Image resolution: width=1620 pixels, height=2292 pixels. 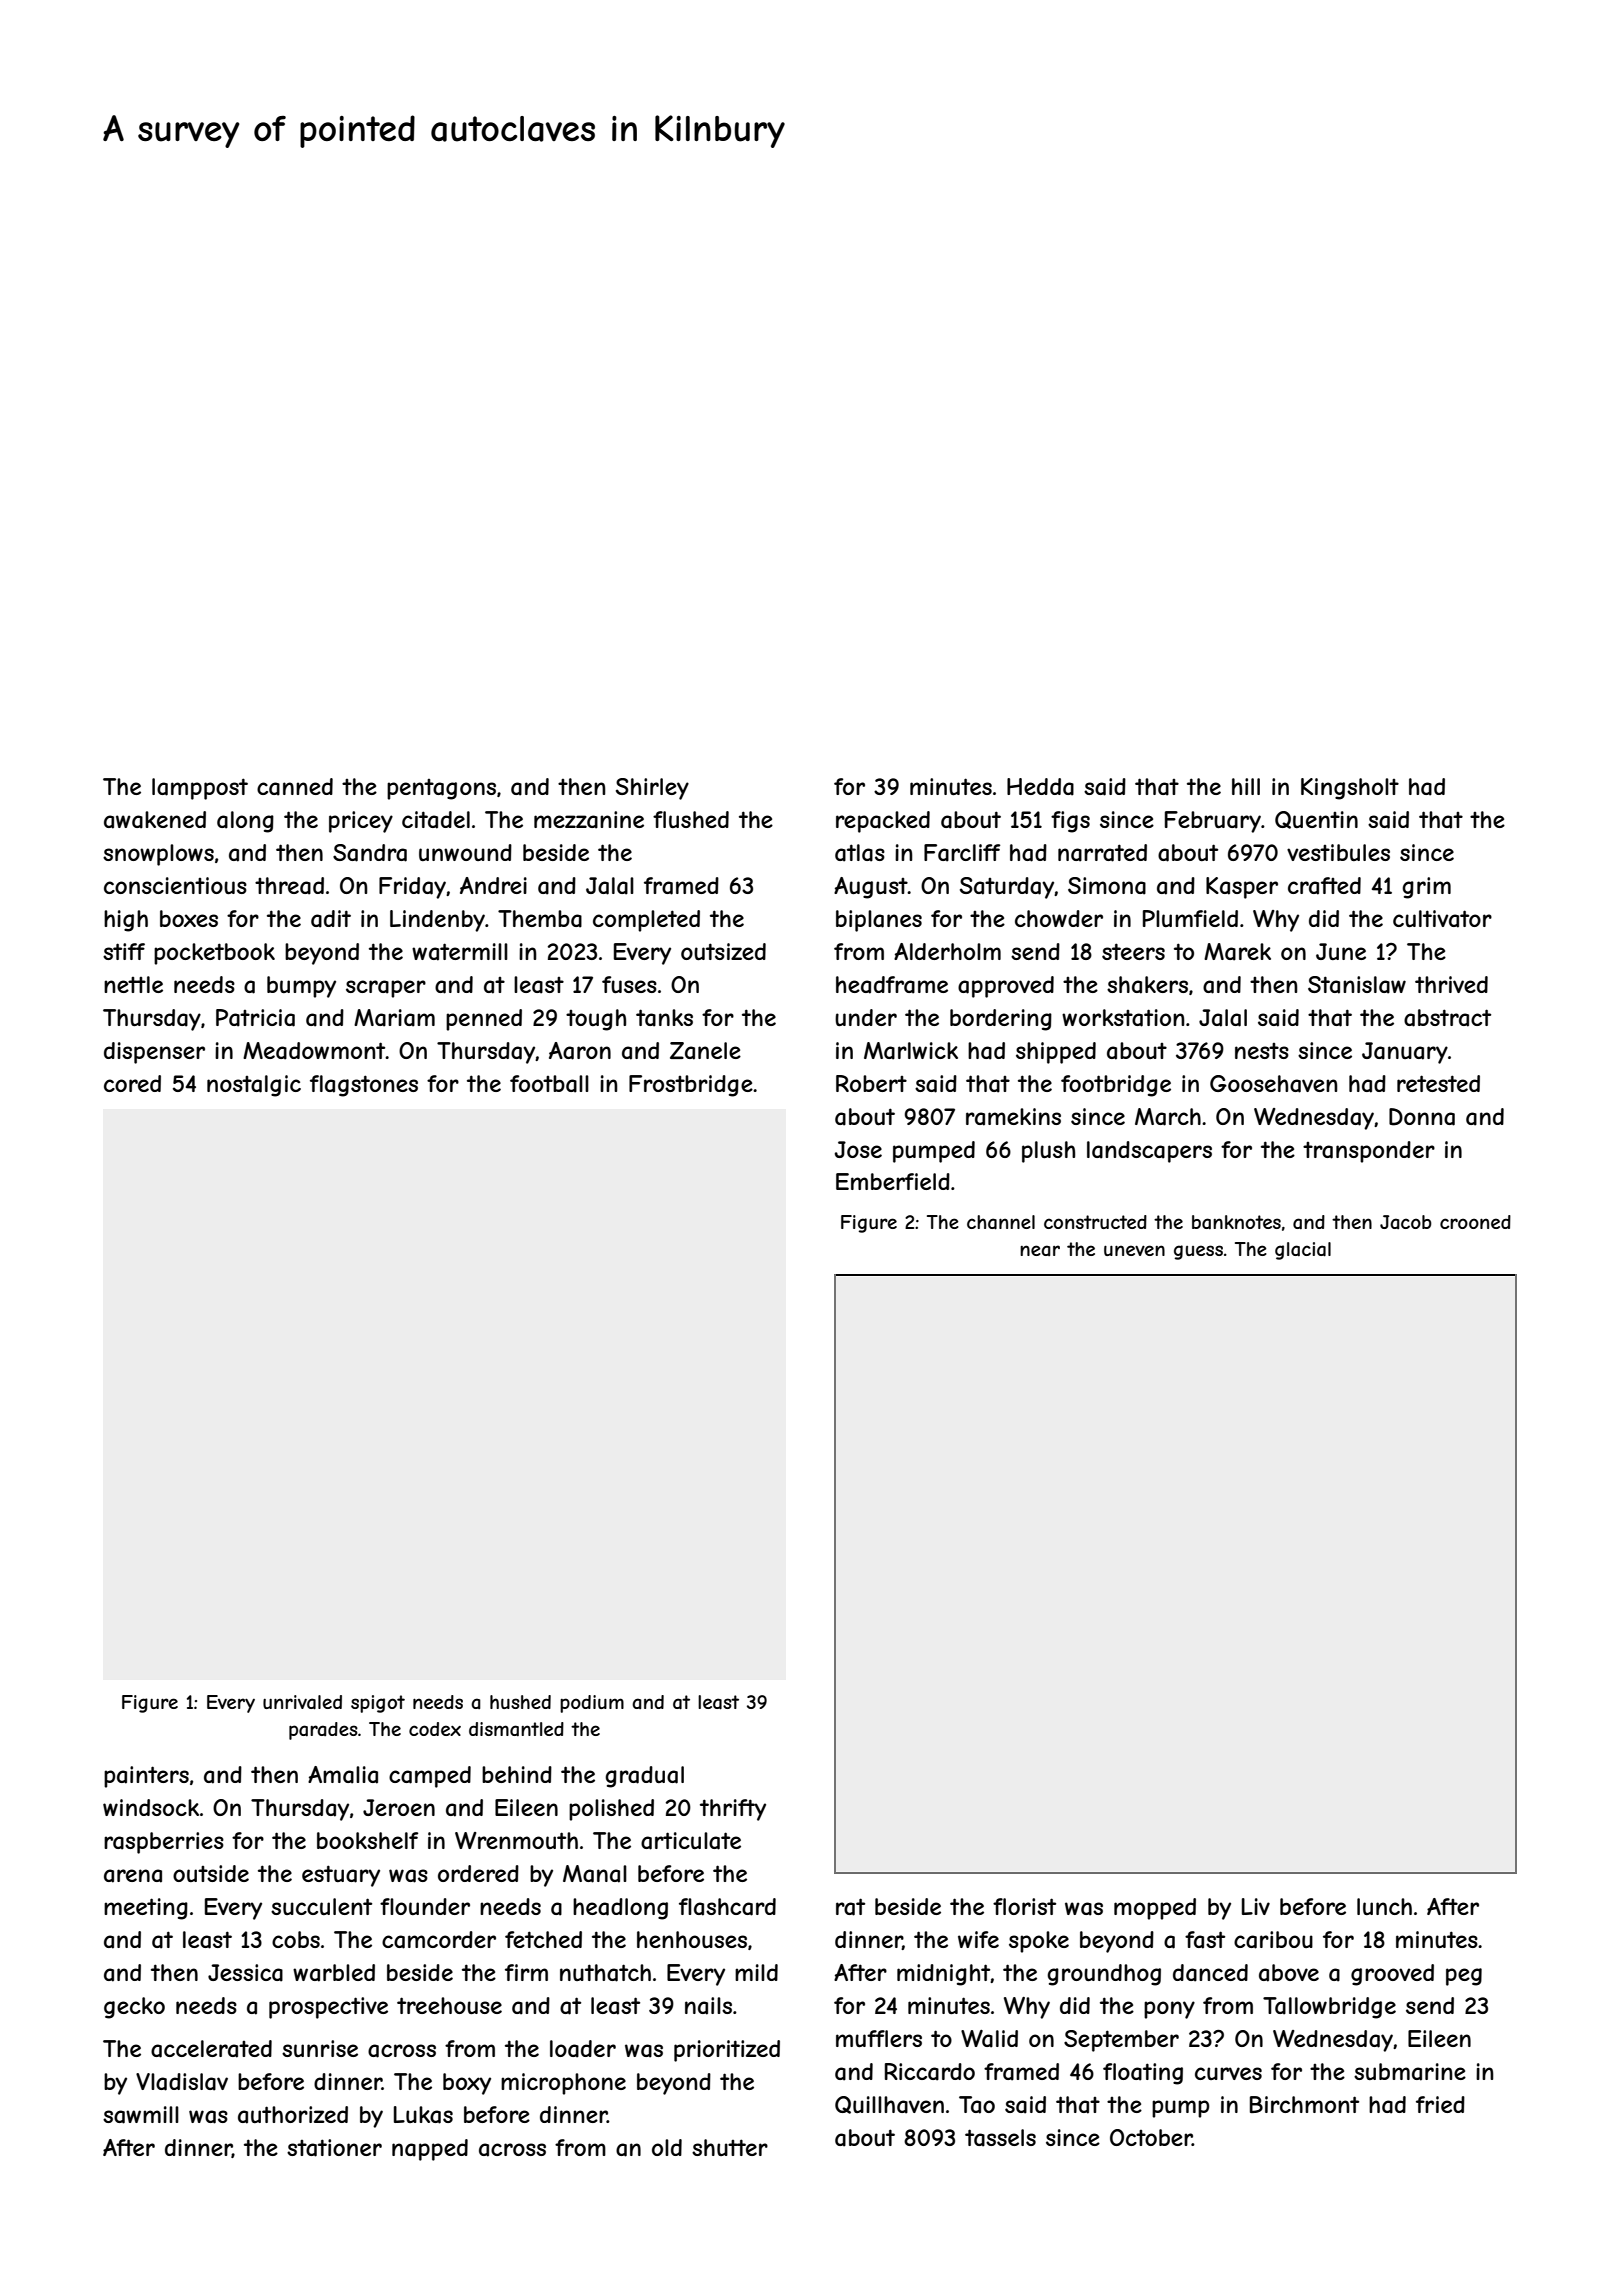 I want to click on near, so click(x=1040, y=1250).
